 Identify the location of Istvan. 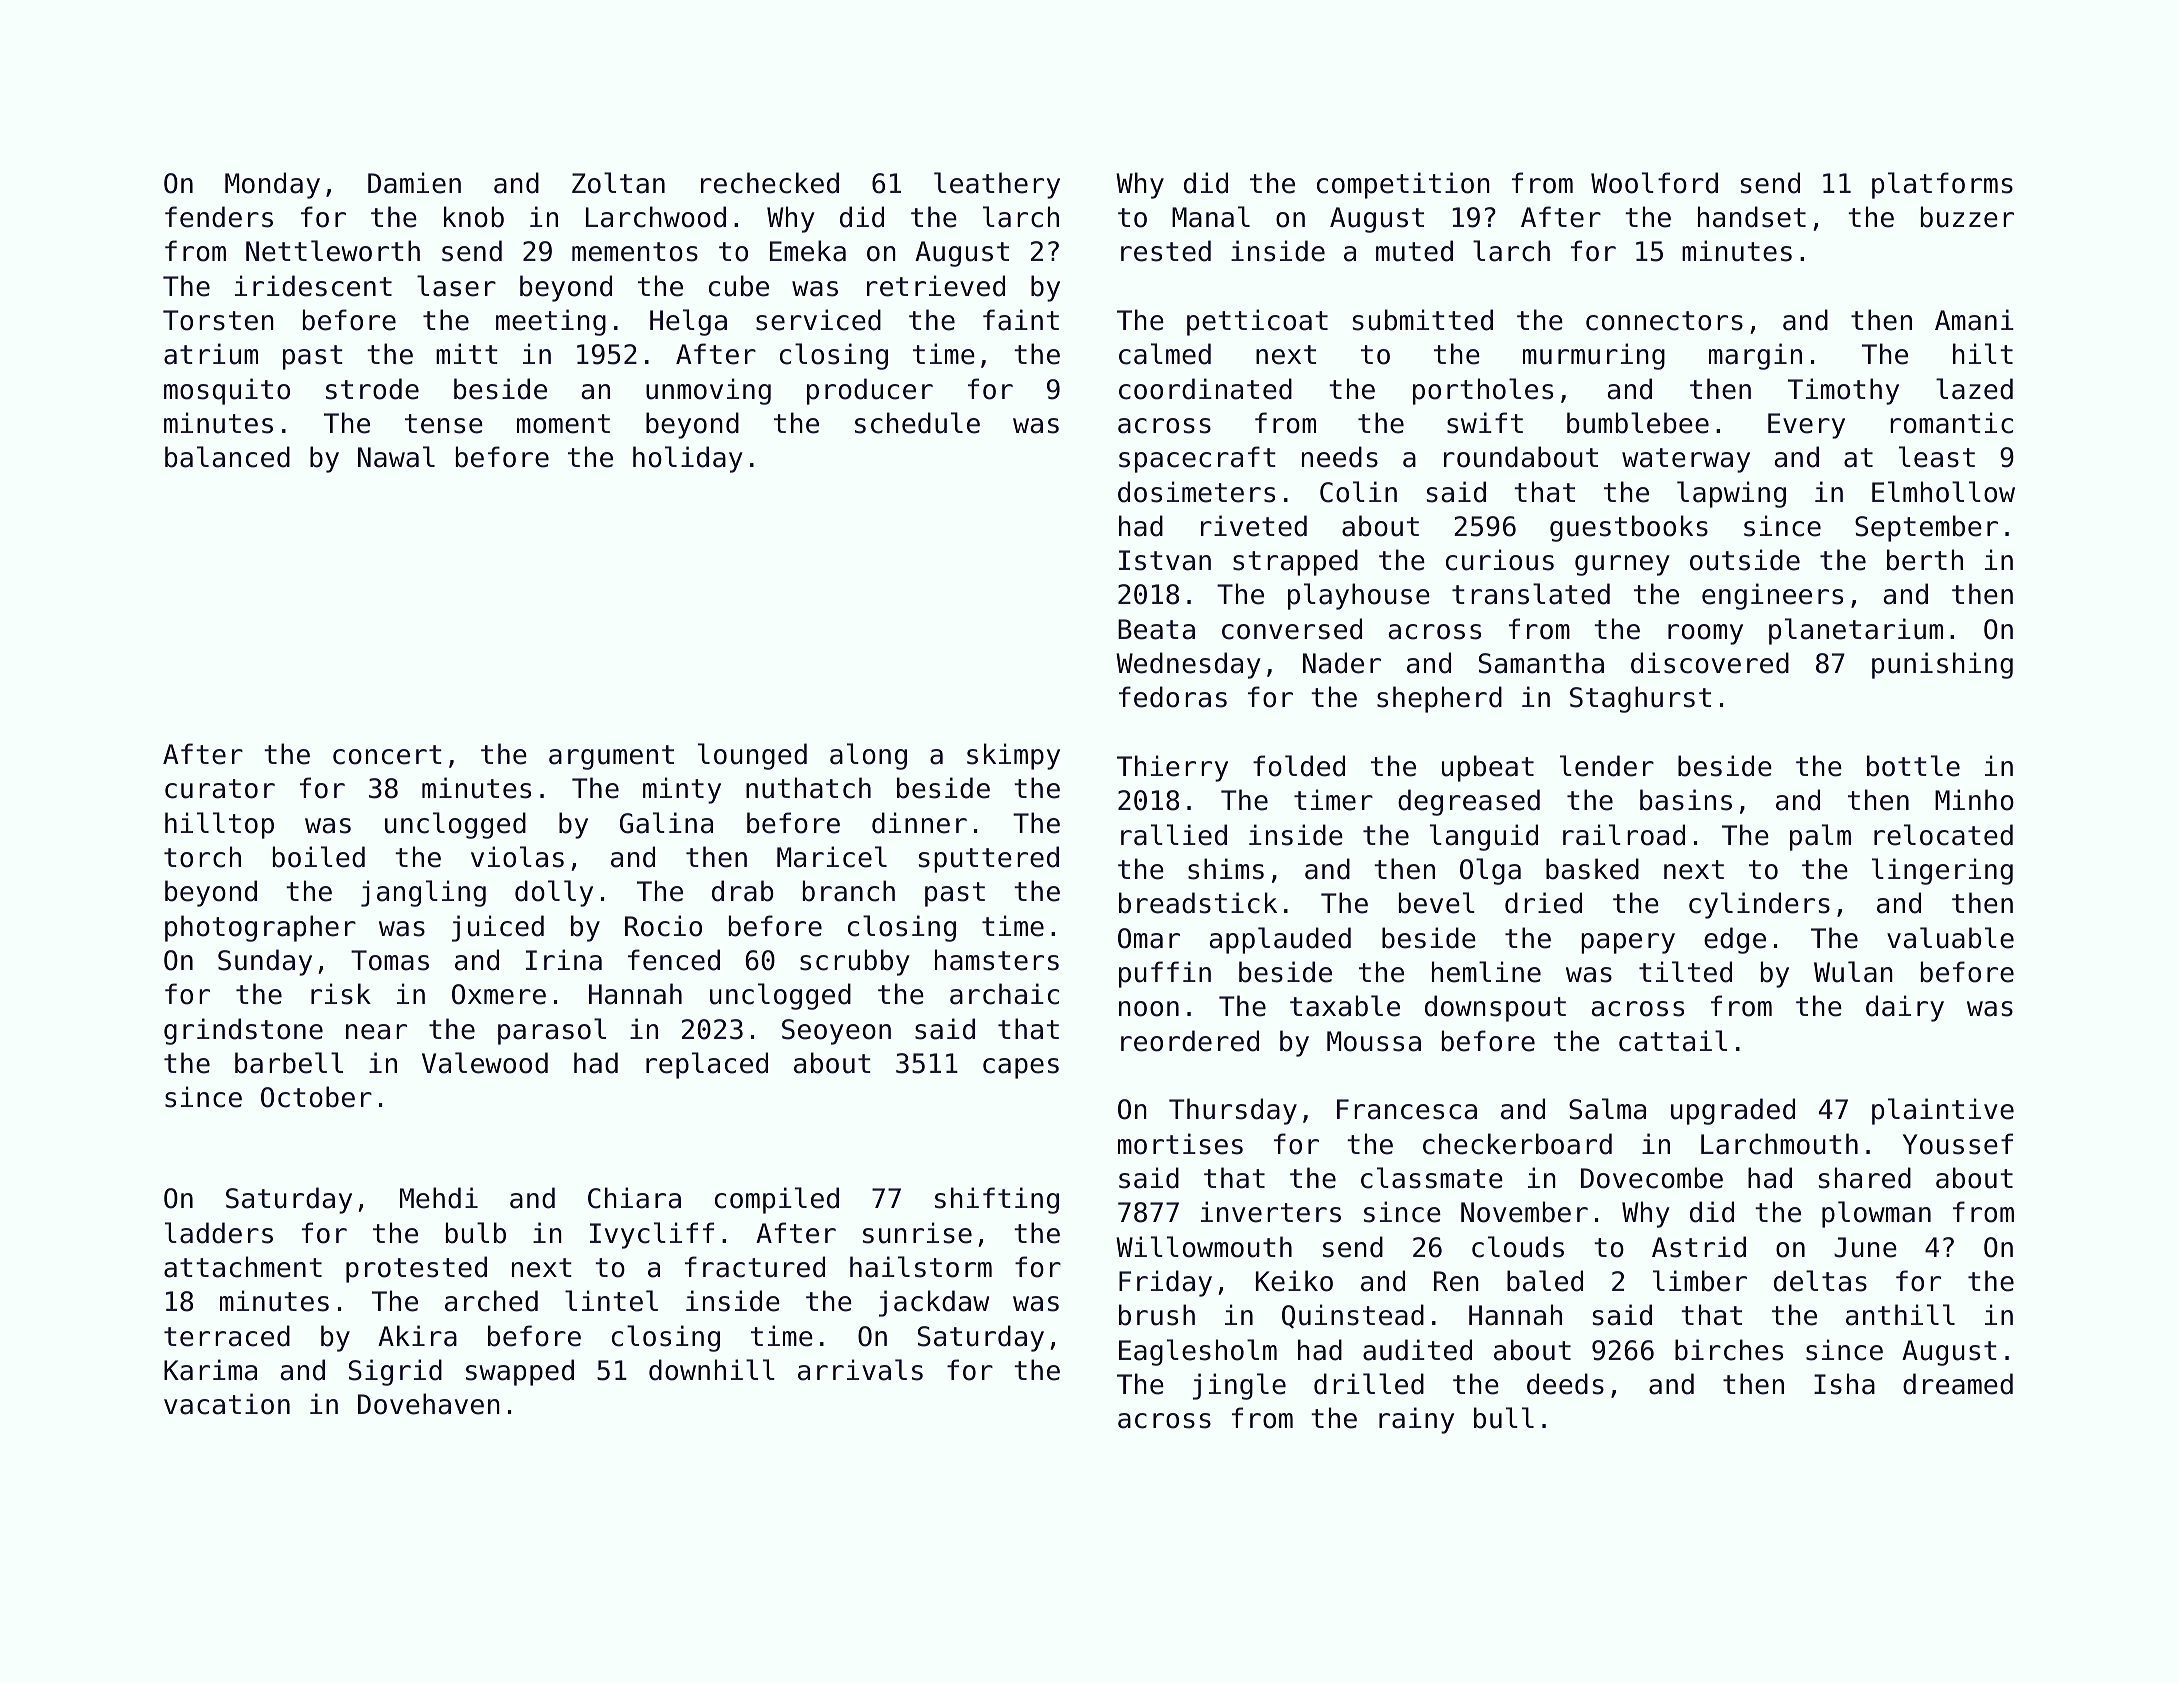
(1165, 560).
